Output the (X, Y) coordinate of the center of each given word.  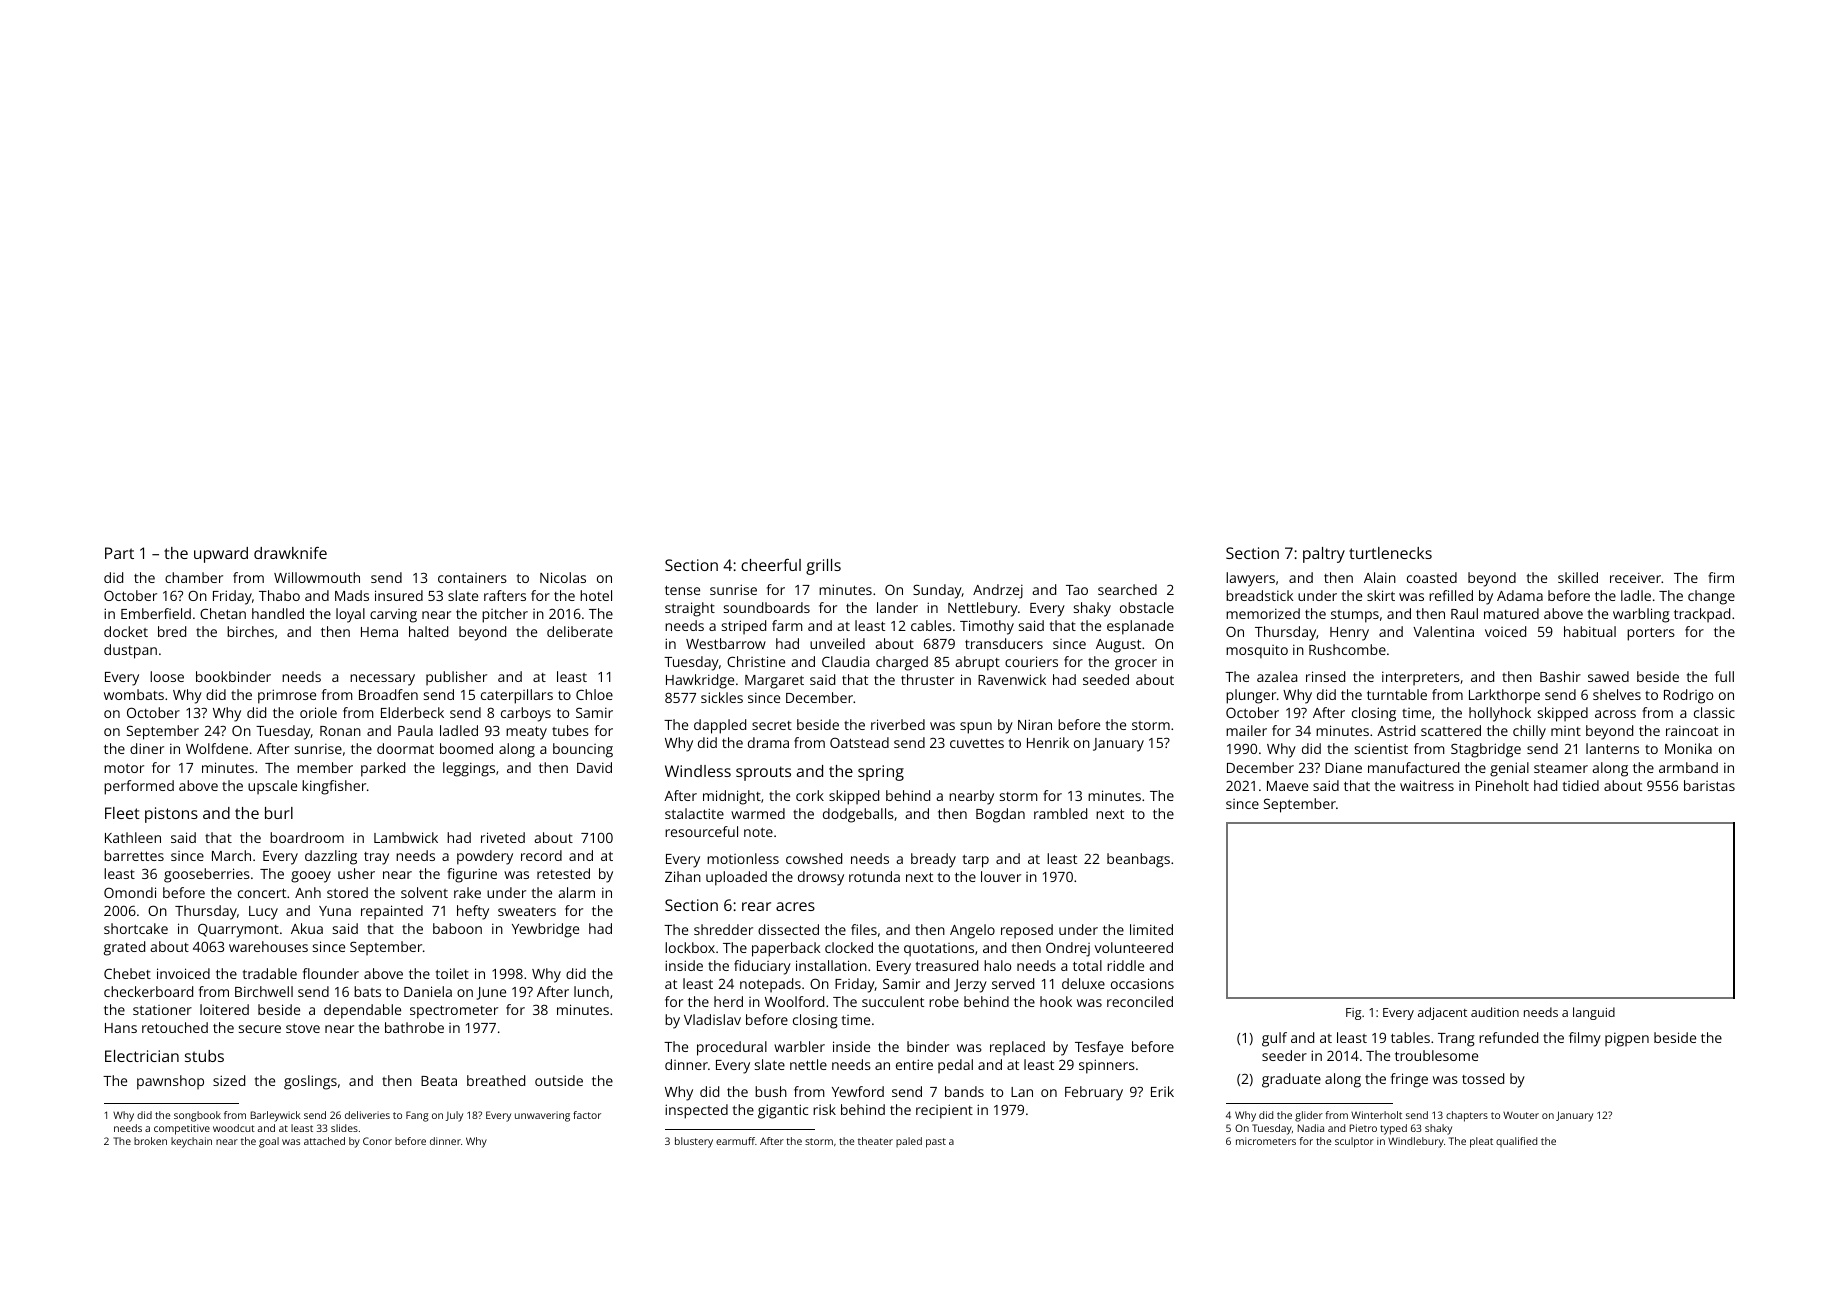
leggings (469, 769)
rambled (1060, 813)
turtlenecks (1390, 553)
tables (1410, 1037)
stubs (204, 1056)
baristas (1709, 785)
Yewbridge (545, 930)
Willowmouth (317, 577)
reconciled (1140, 1001)
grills (823, 567)
